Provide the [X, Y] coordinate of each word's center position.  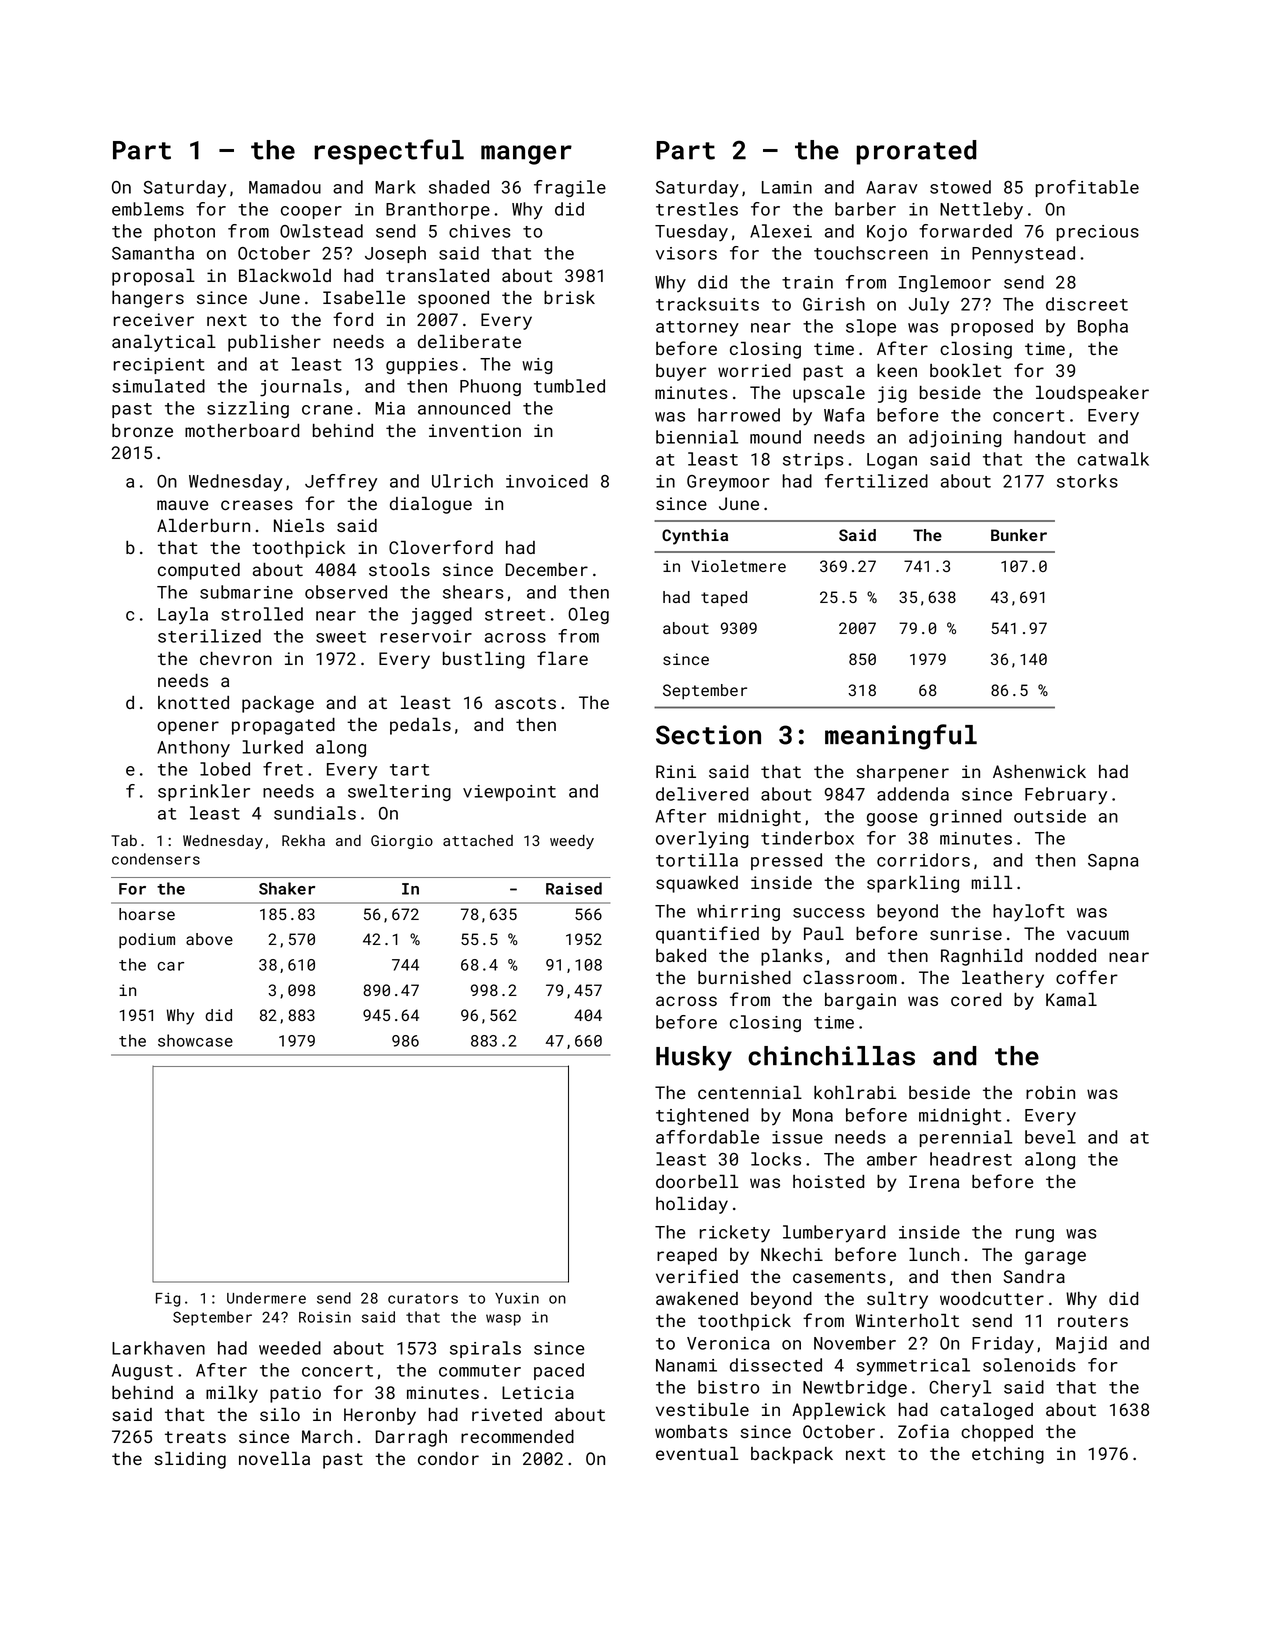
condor [448, 1458]
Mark [395, 187]
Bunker [1019, 535]
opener [188, 728]
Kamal [1071, 999]
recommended [517, 1436]
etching [1008, 1455]
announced [464, 408]
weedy [572, 842]
